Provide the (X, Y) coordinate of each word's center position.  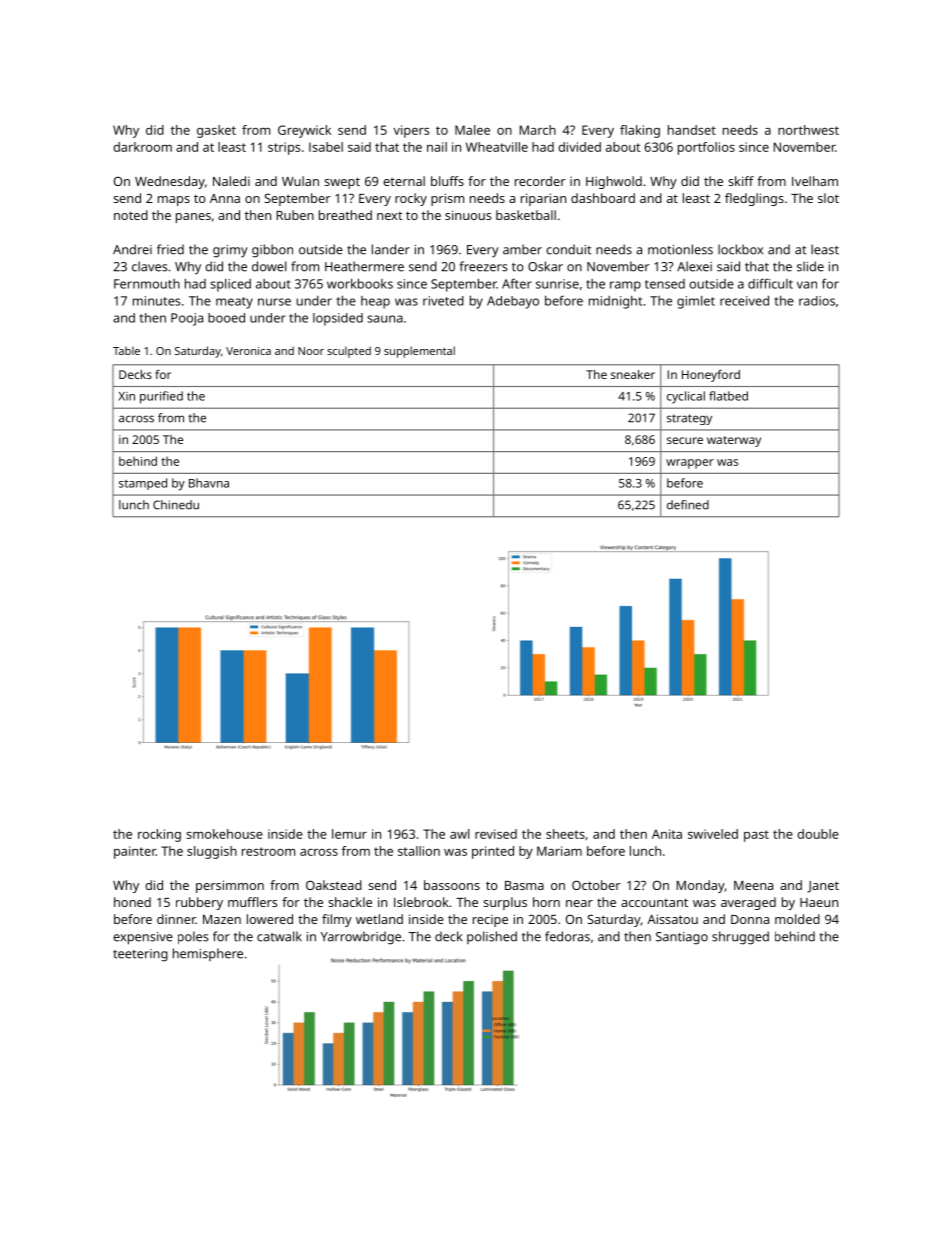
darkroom (142, 147)
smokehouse (224, 834)
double (818, 834)
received (744, 300)
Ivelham (815, 181)
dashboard (603, 198)
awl (459, 834)
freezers (483, 266)
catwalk (279, 936)
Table (126, 350)
